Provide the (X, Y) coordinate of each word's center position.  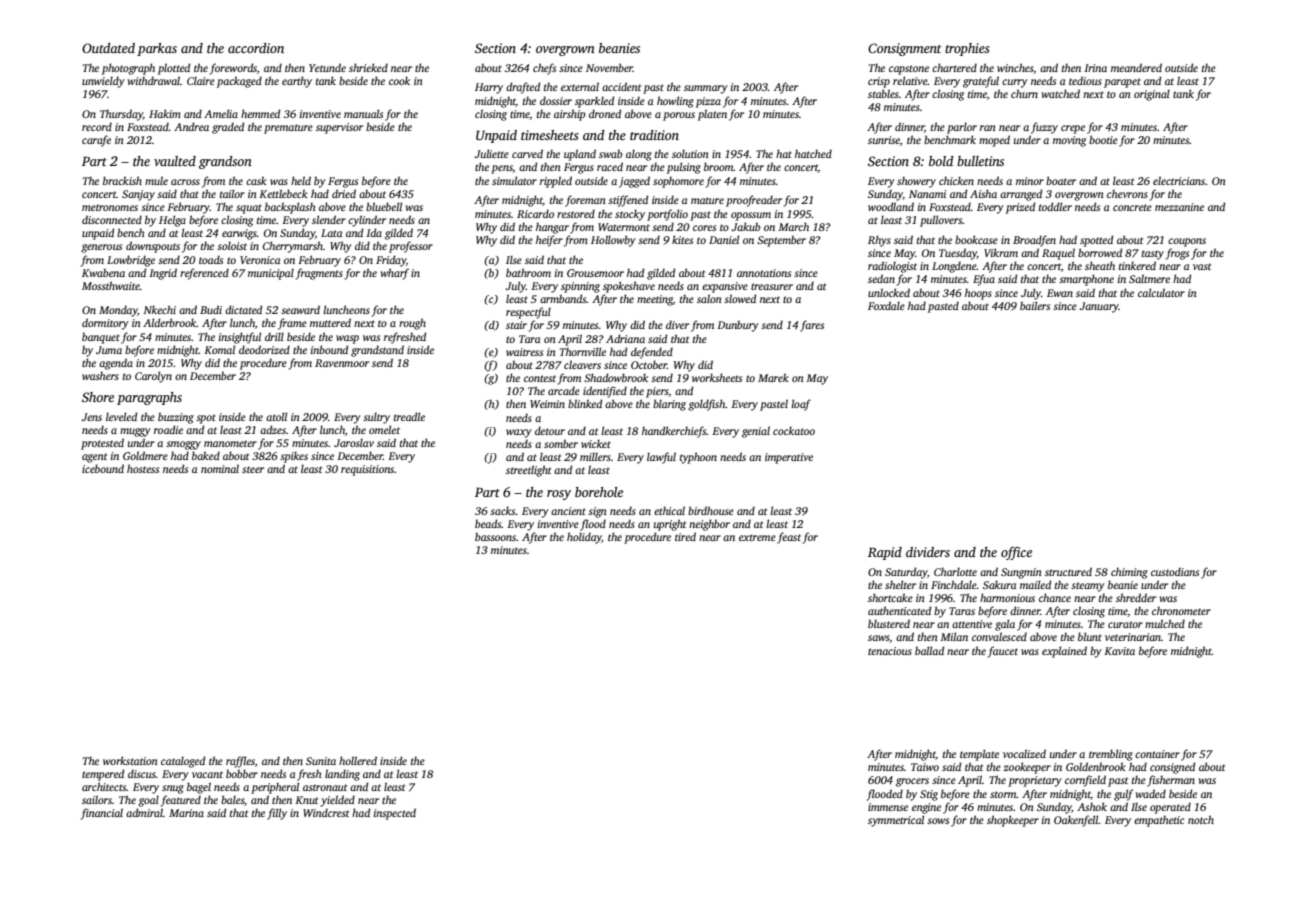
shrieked (368, 67)
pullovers (941, 221)
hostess (143, 468)
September (781, 241)
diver (677, 324)
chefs (544, 69)
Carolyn (153, 377)
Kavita (1119, 651)
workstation (130, 760)
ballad (929, 650)
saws (879, 639)
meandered (1136, 67)
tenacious (890, 651)
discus (142, 773)
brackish (122, 180)
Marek (773, 377)
